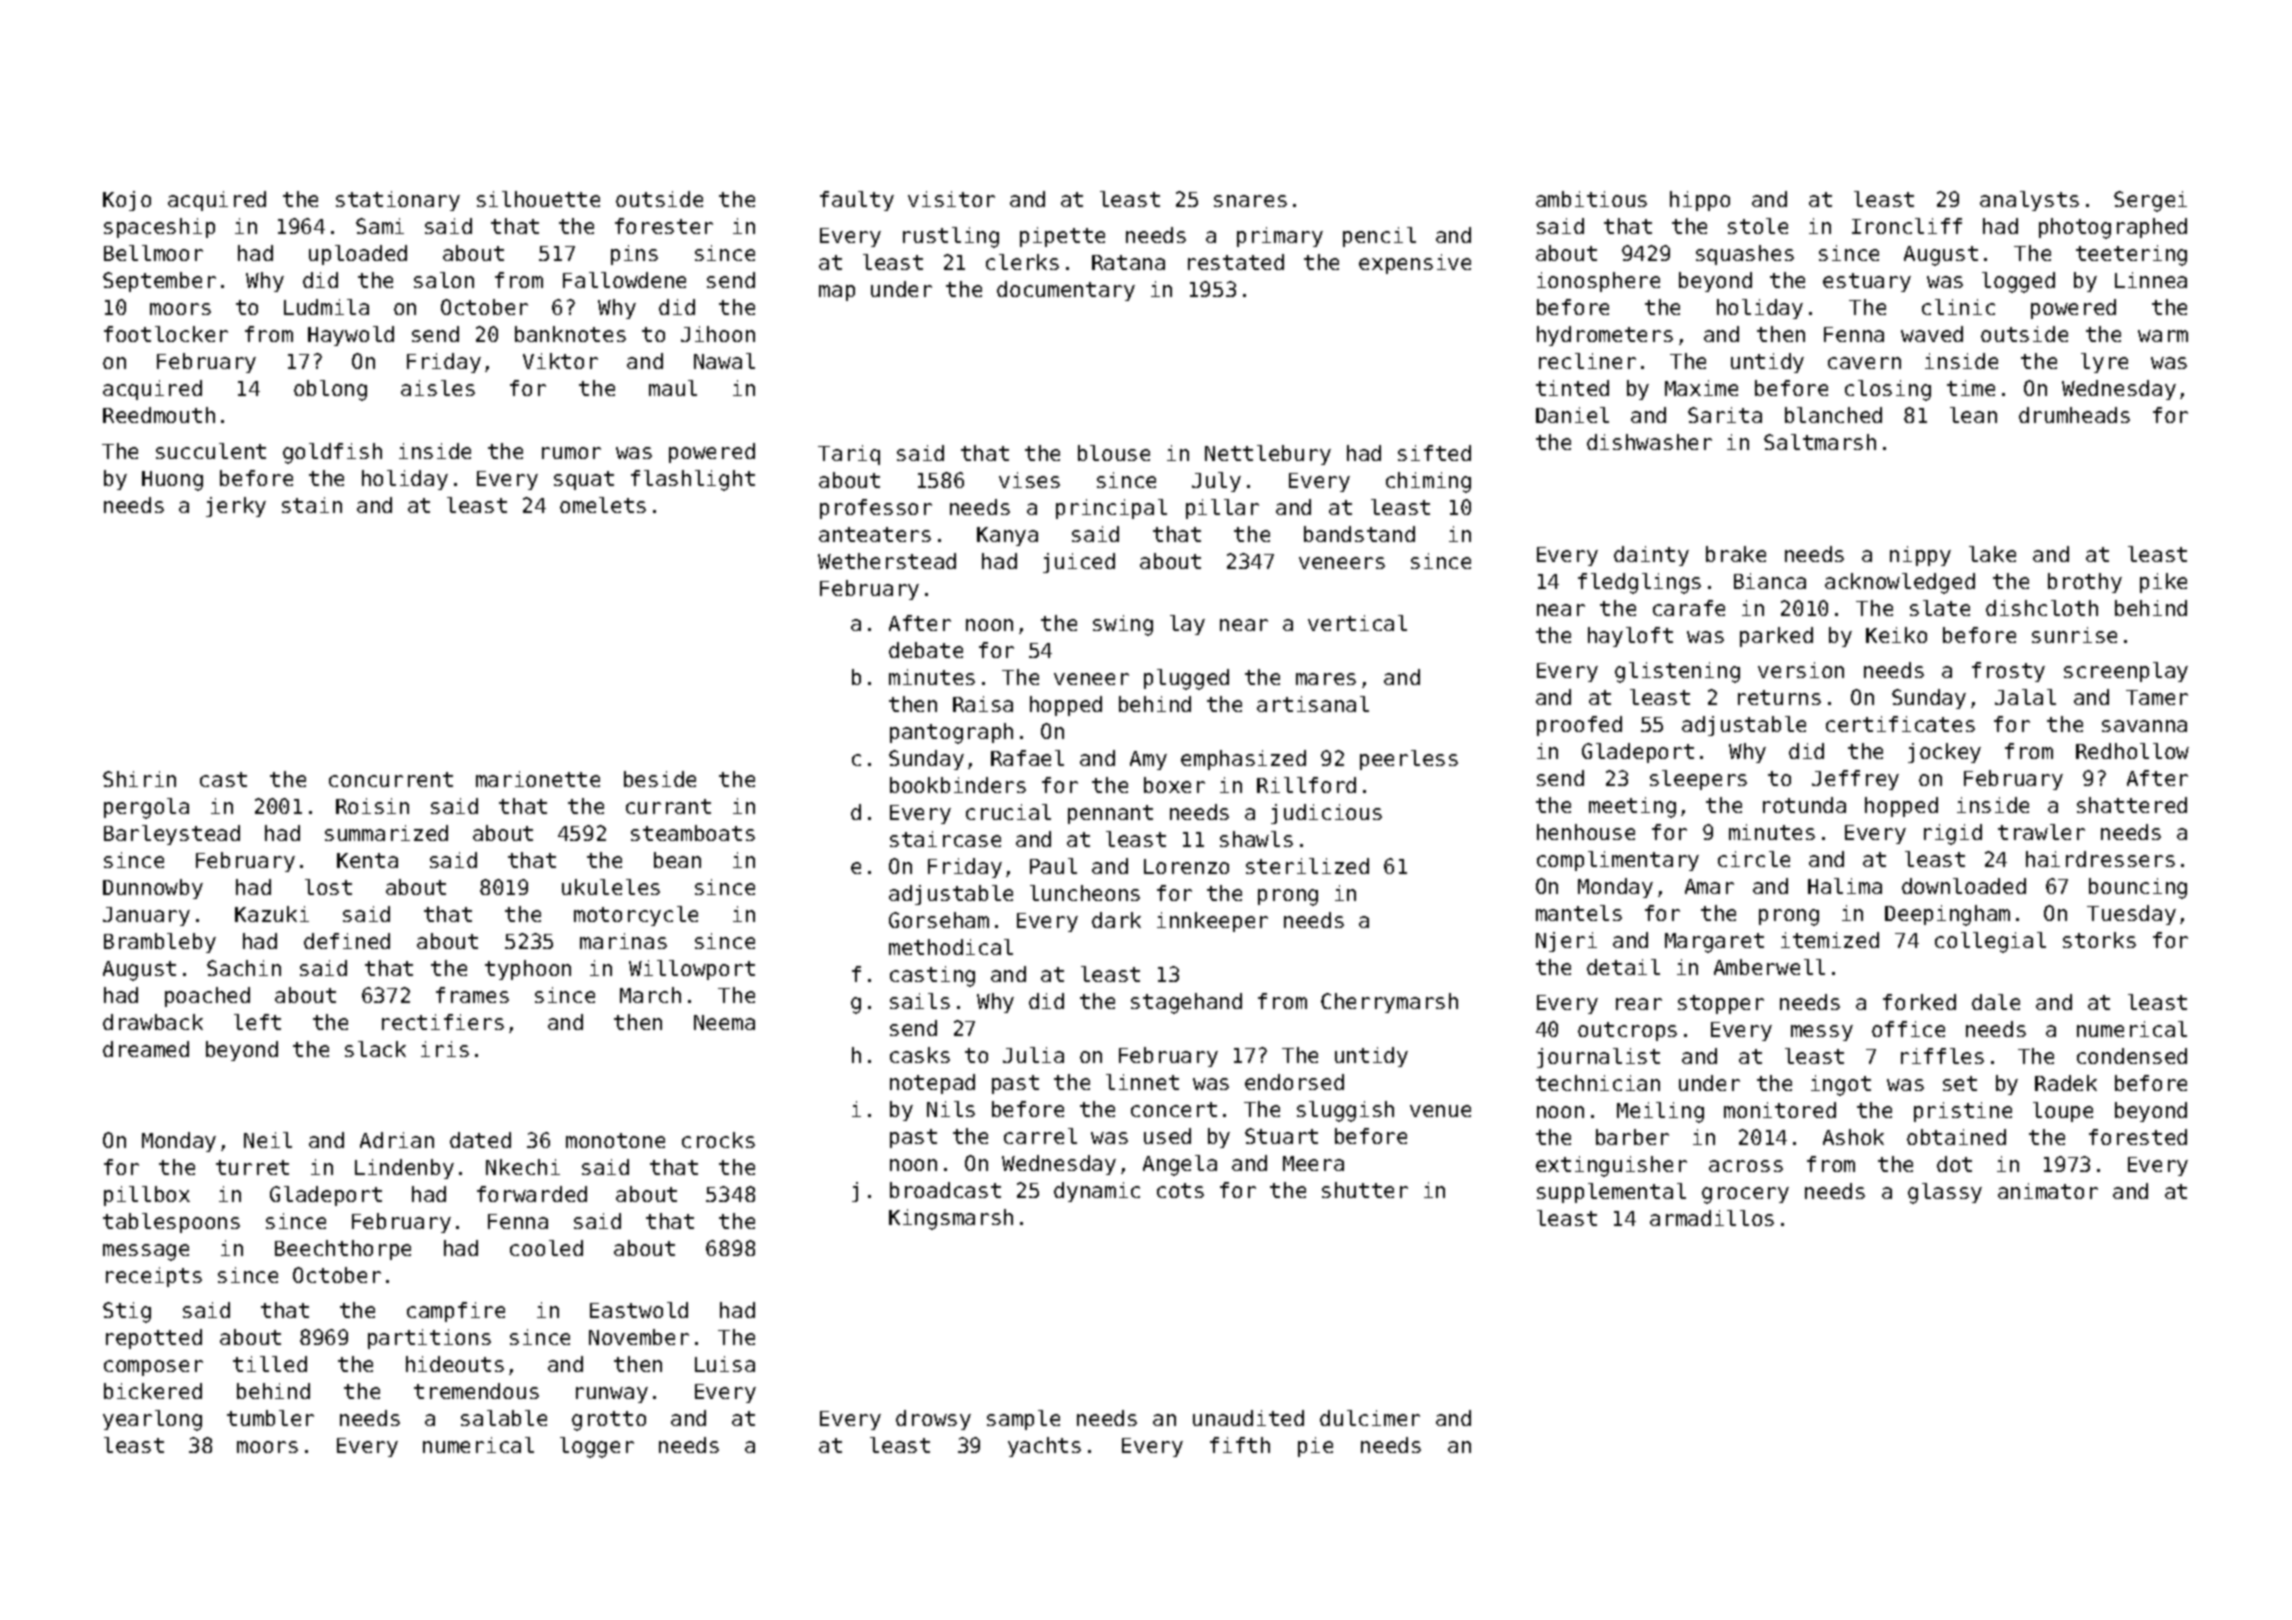 Image resolution: width=2292 pixels, height=1620 pixels. Describe the element at coordinates (272, 914) in the image. I see `Kazuki` at that location.
